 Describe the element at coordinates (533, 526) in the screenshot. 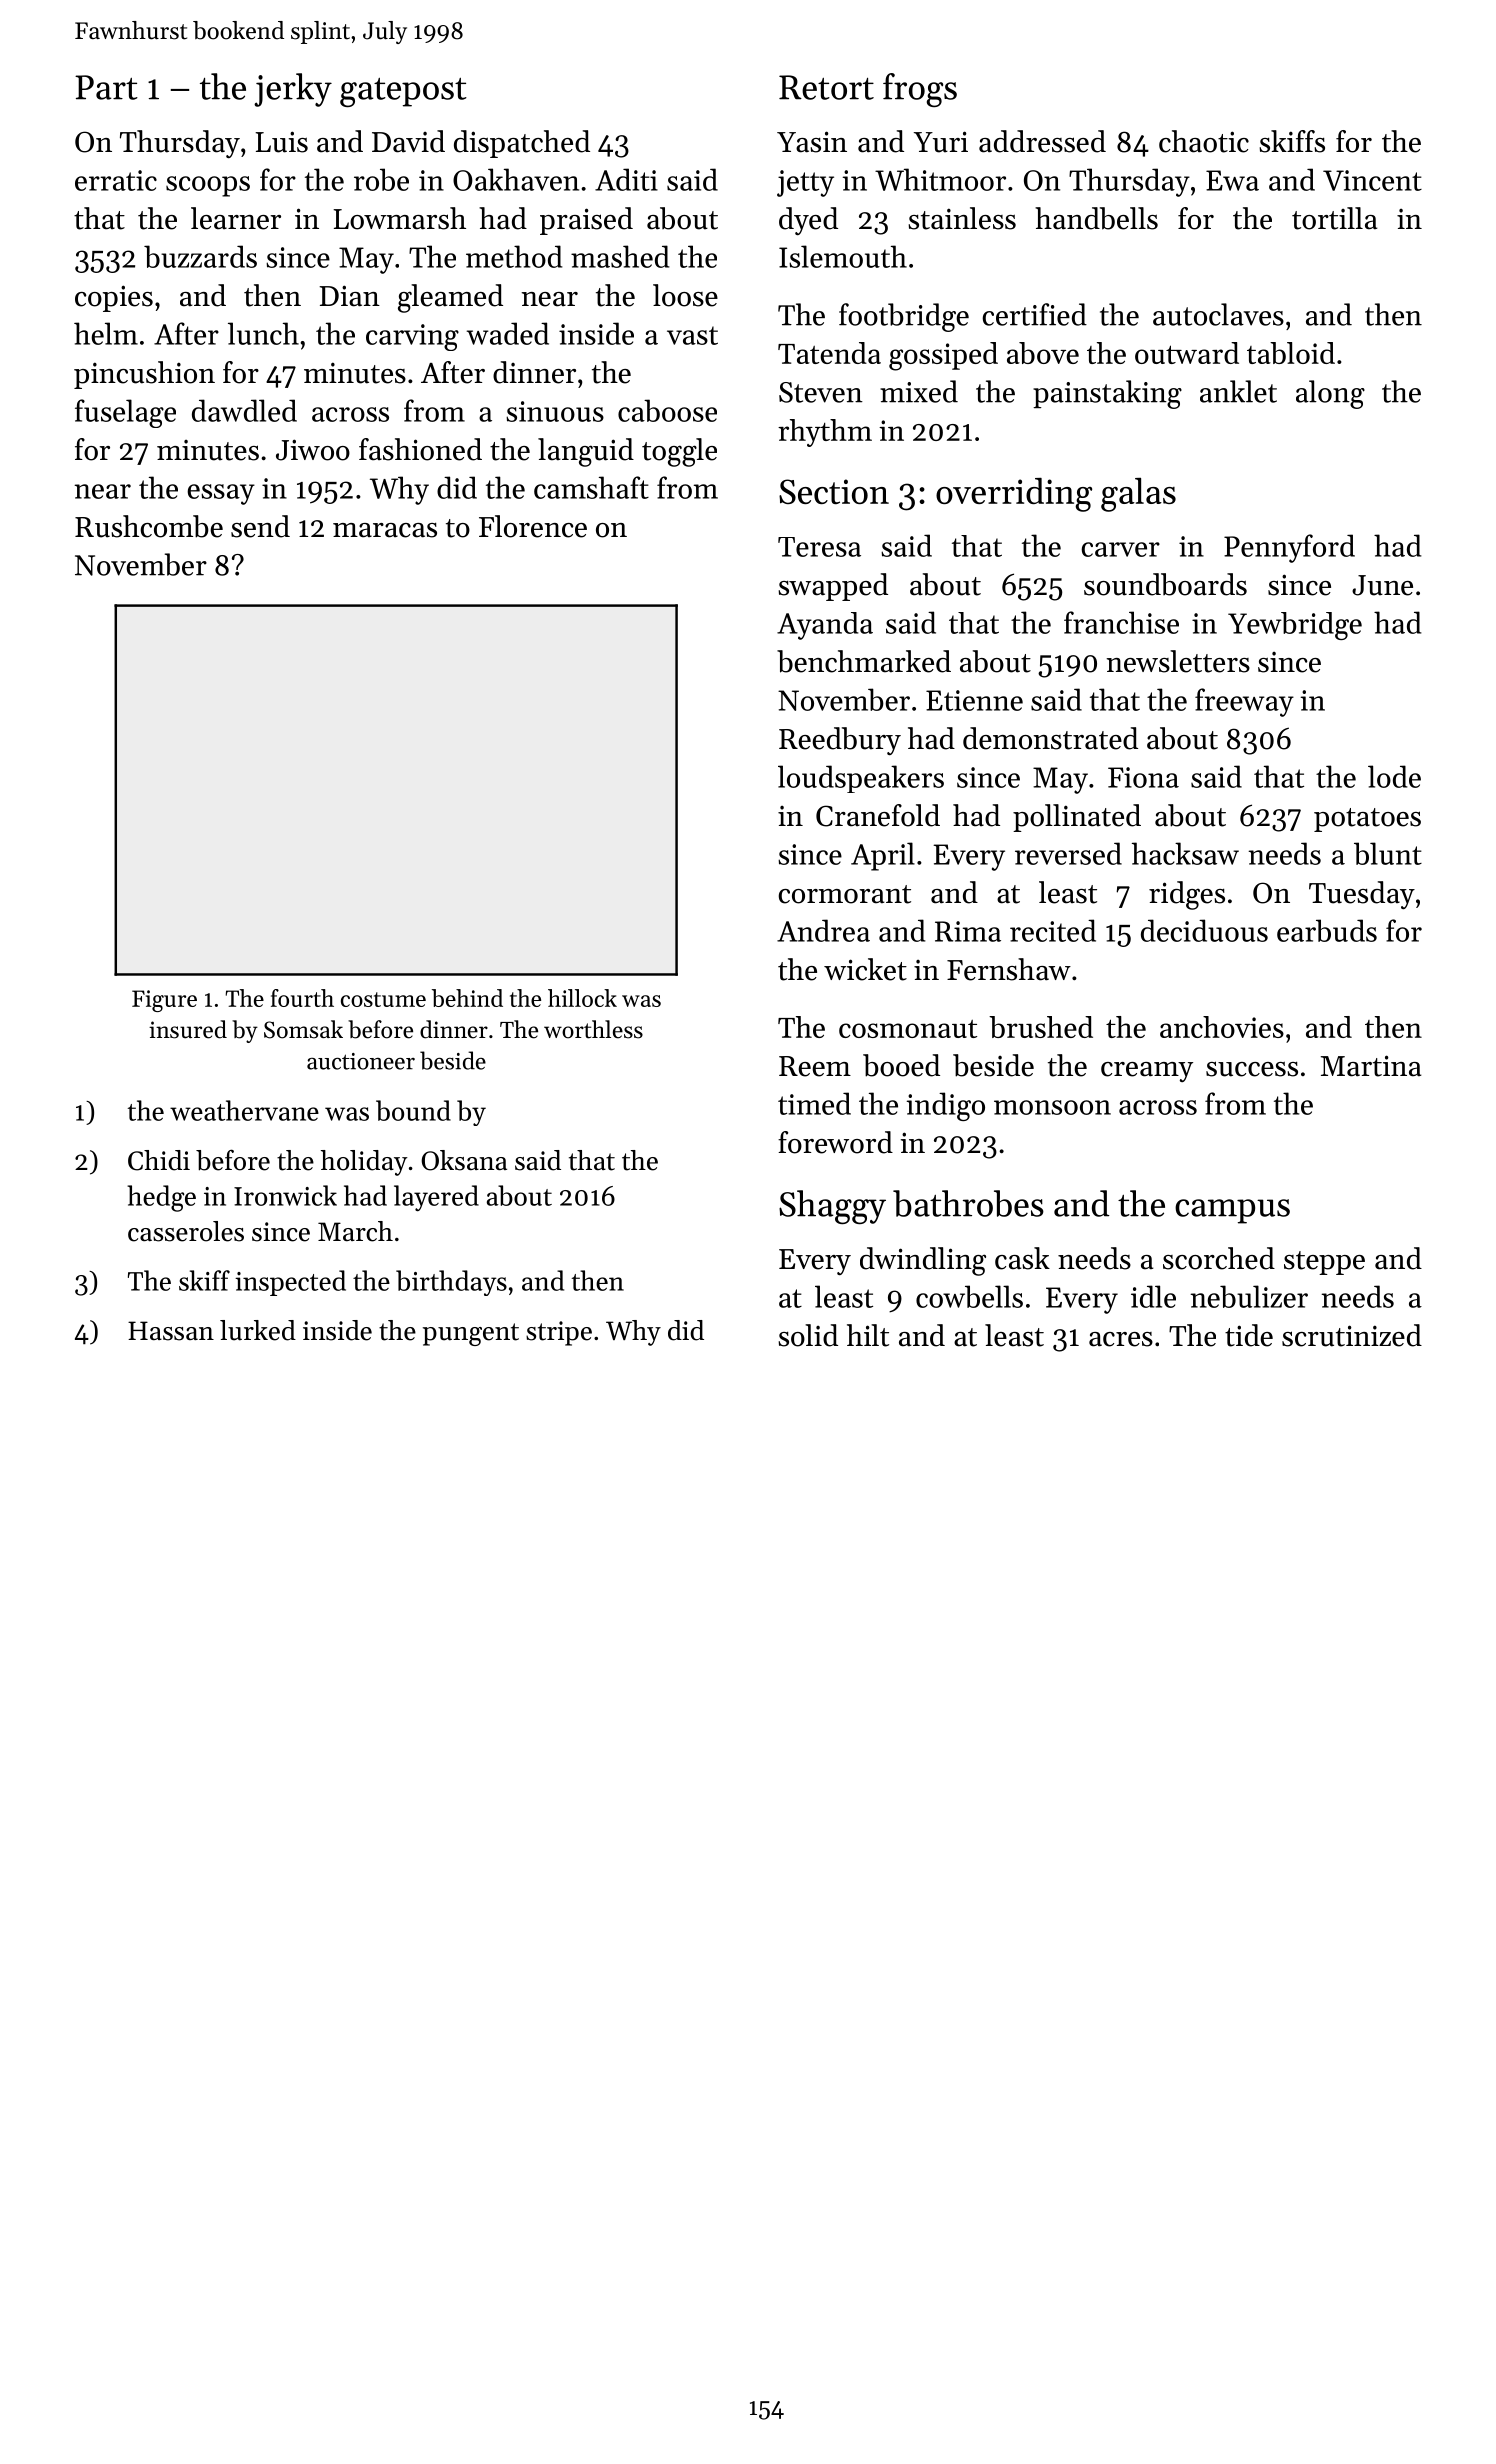

I see `Florence` at that location.
